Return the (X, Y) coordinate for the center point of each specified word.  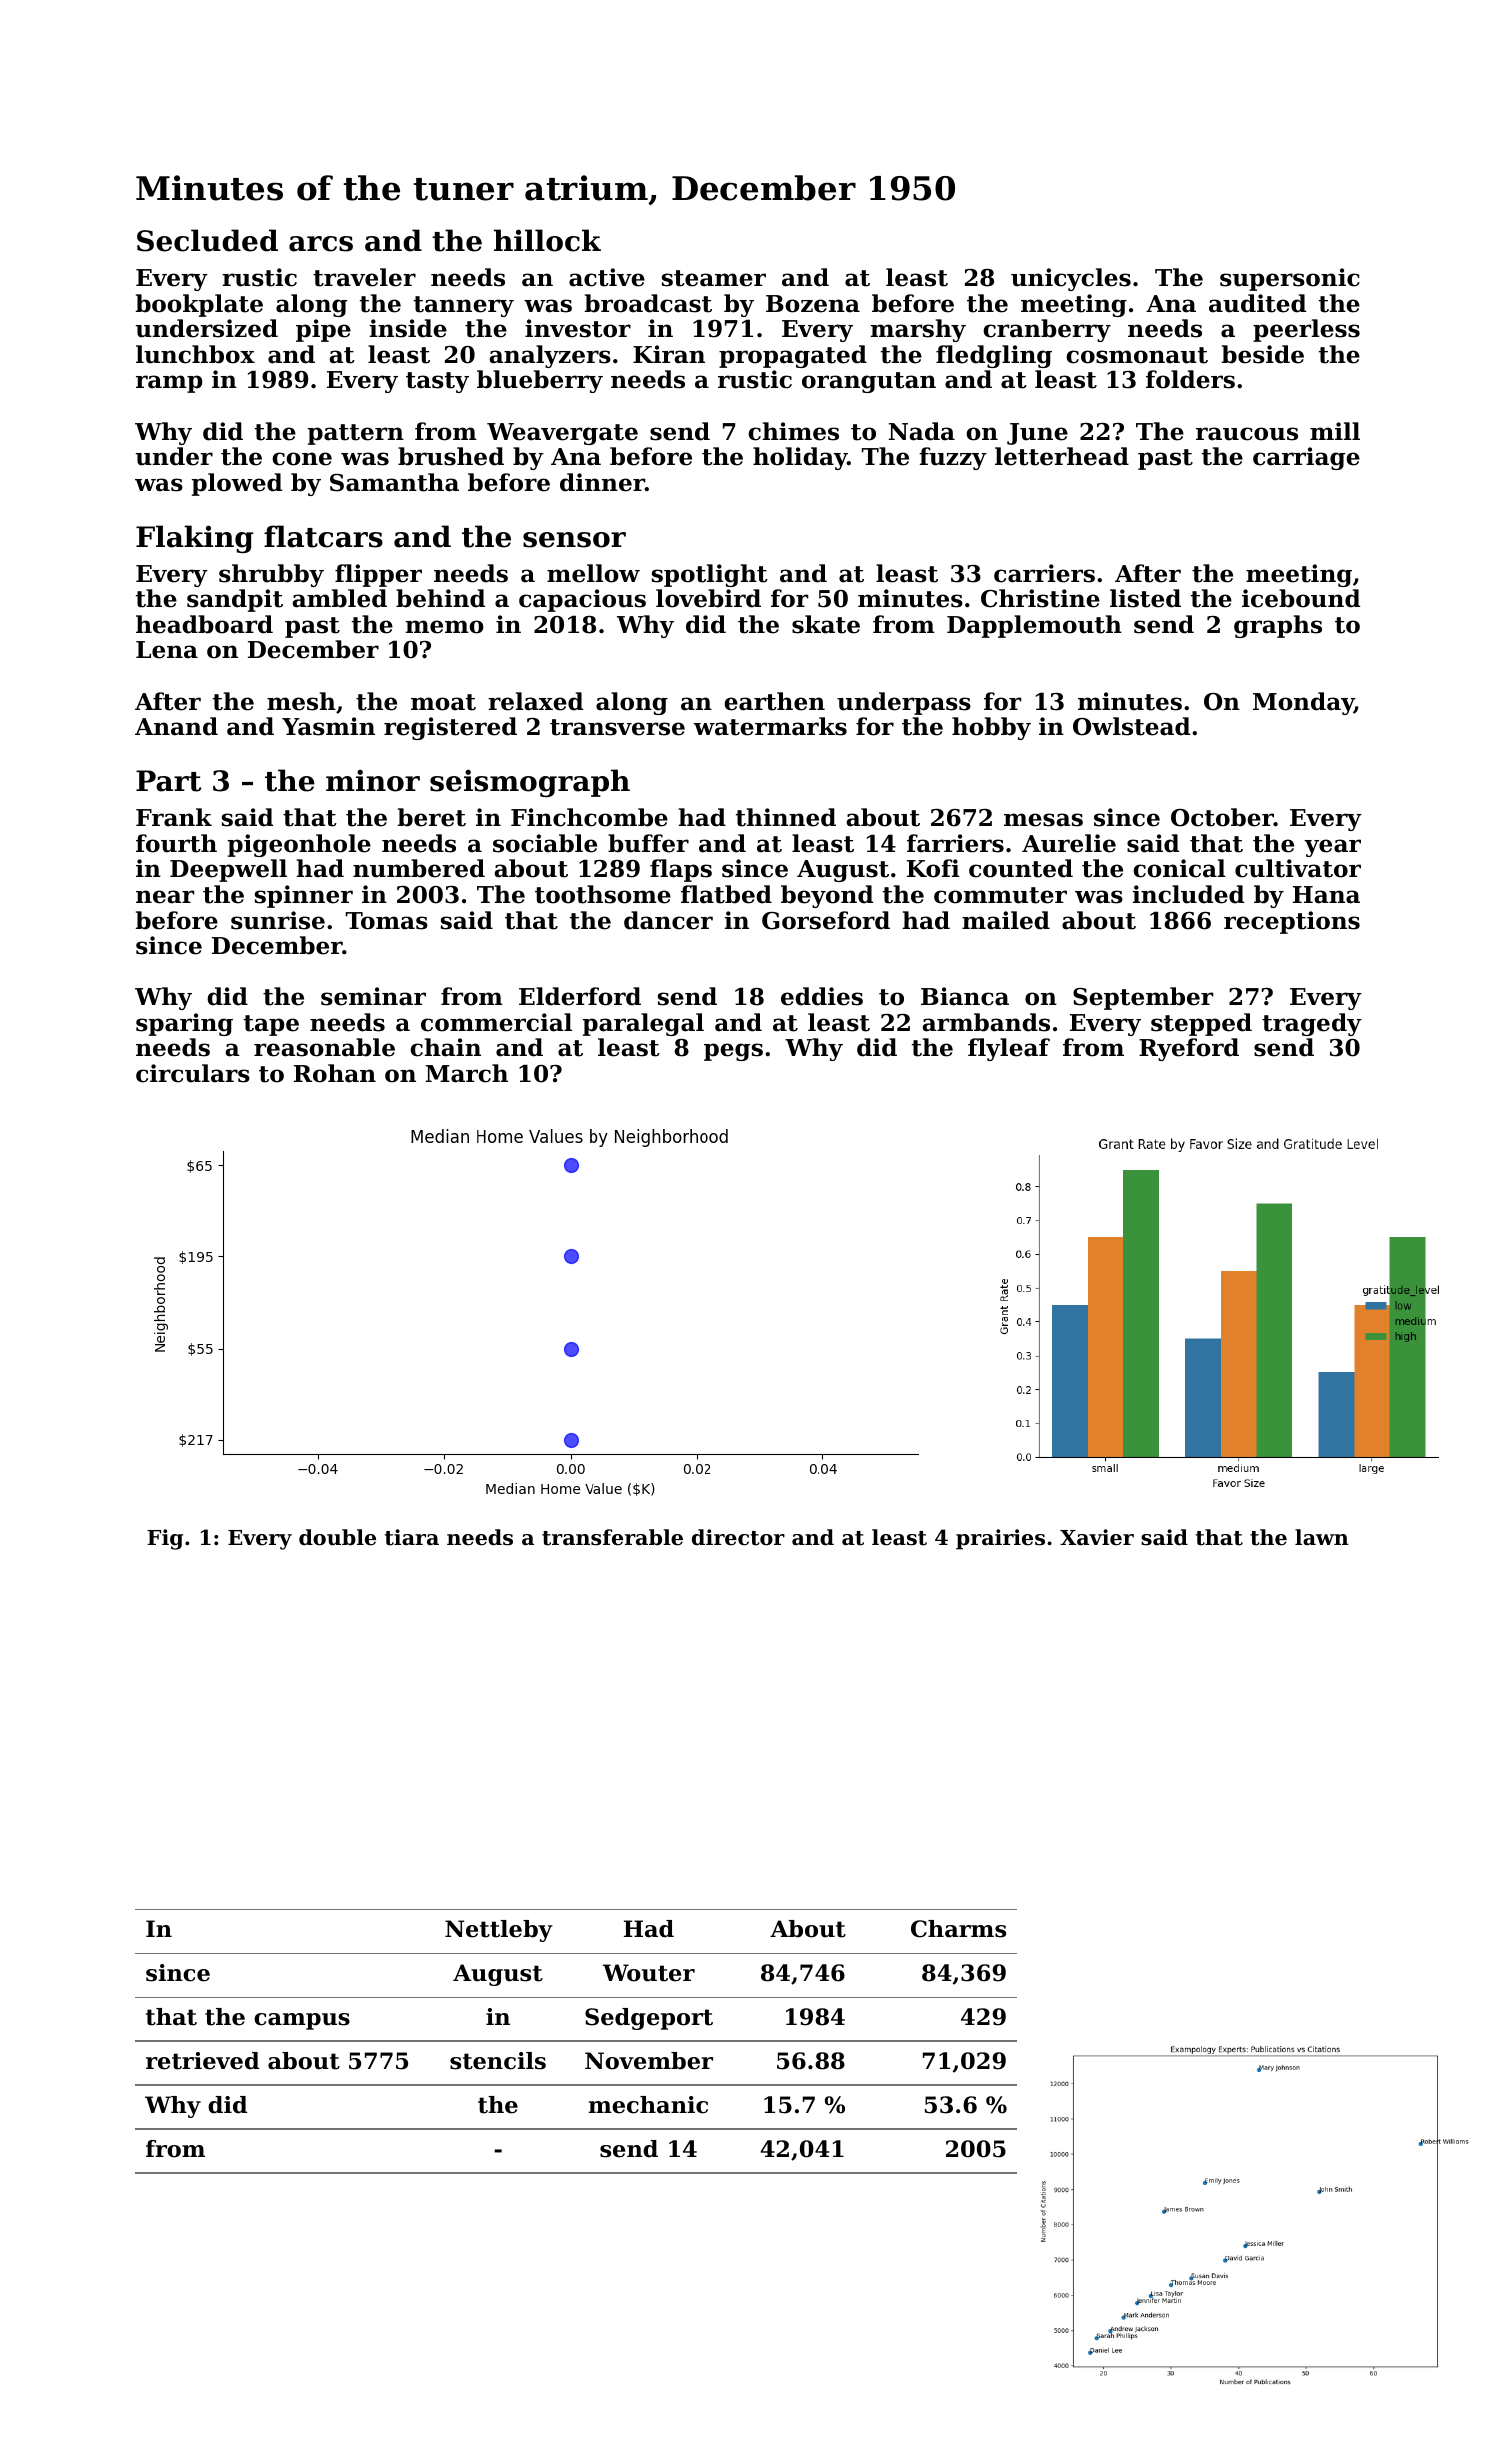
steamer (714, 278)
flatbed (726, 894)
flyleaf (1009, 1049)
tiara (412, 1537)
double (337, 1537)
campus (302, 2021)
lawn (1322, 1537)
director (738, 1537)
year (1332, 848)
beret (432, 817)
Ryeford (1189, 1049)
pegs (733, 1052)
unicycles (1071, 279)
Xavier (1097, 1537)
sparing (184, 1024)
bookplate (199, 305)
